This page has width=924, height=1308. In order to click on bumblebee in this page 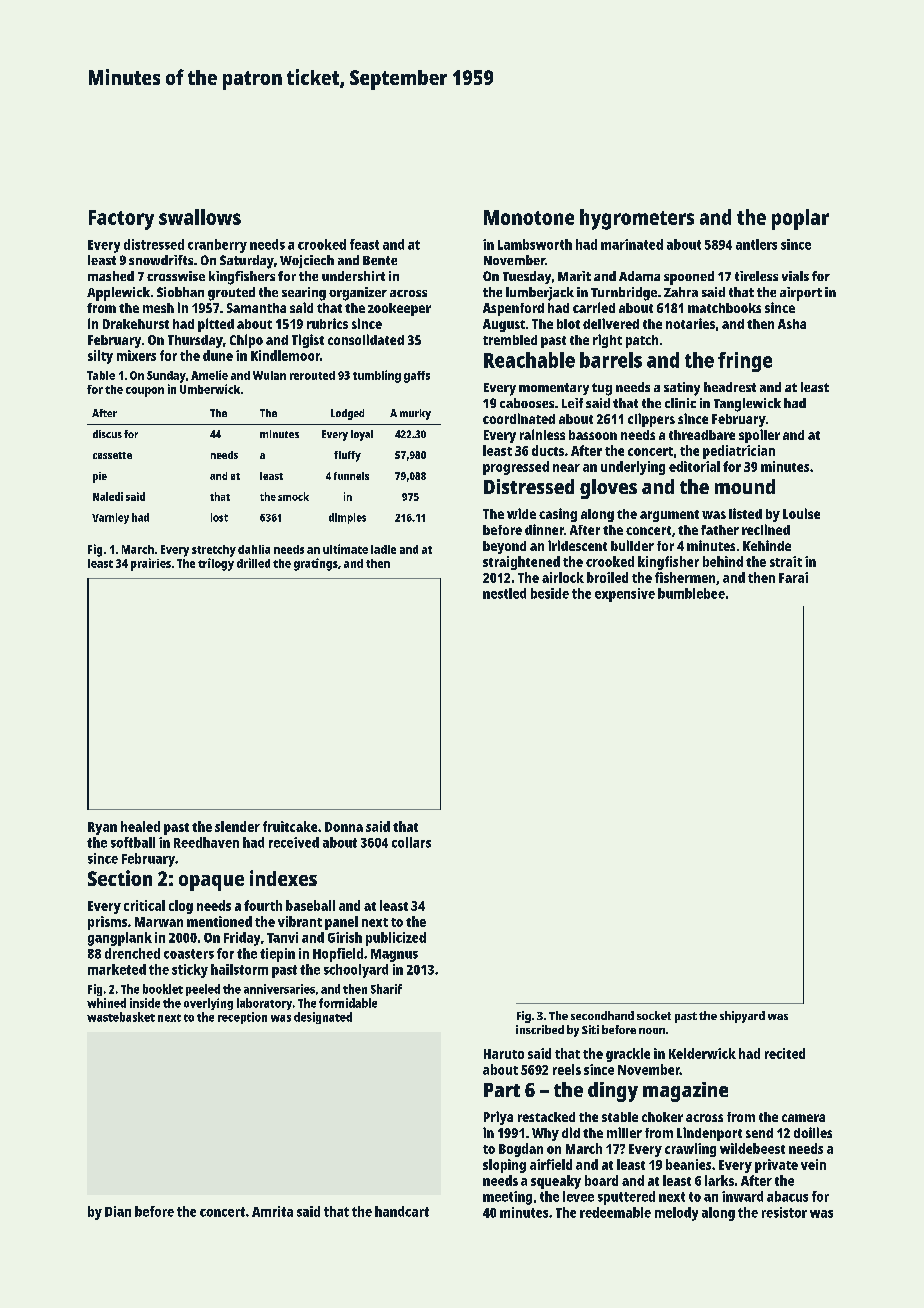, I will do `click(691, 593)`.
